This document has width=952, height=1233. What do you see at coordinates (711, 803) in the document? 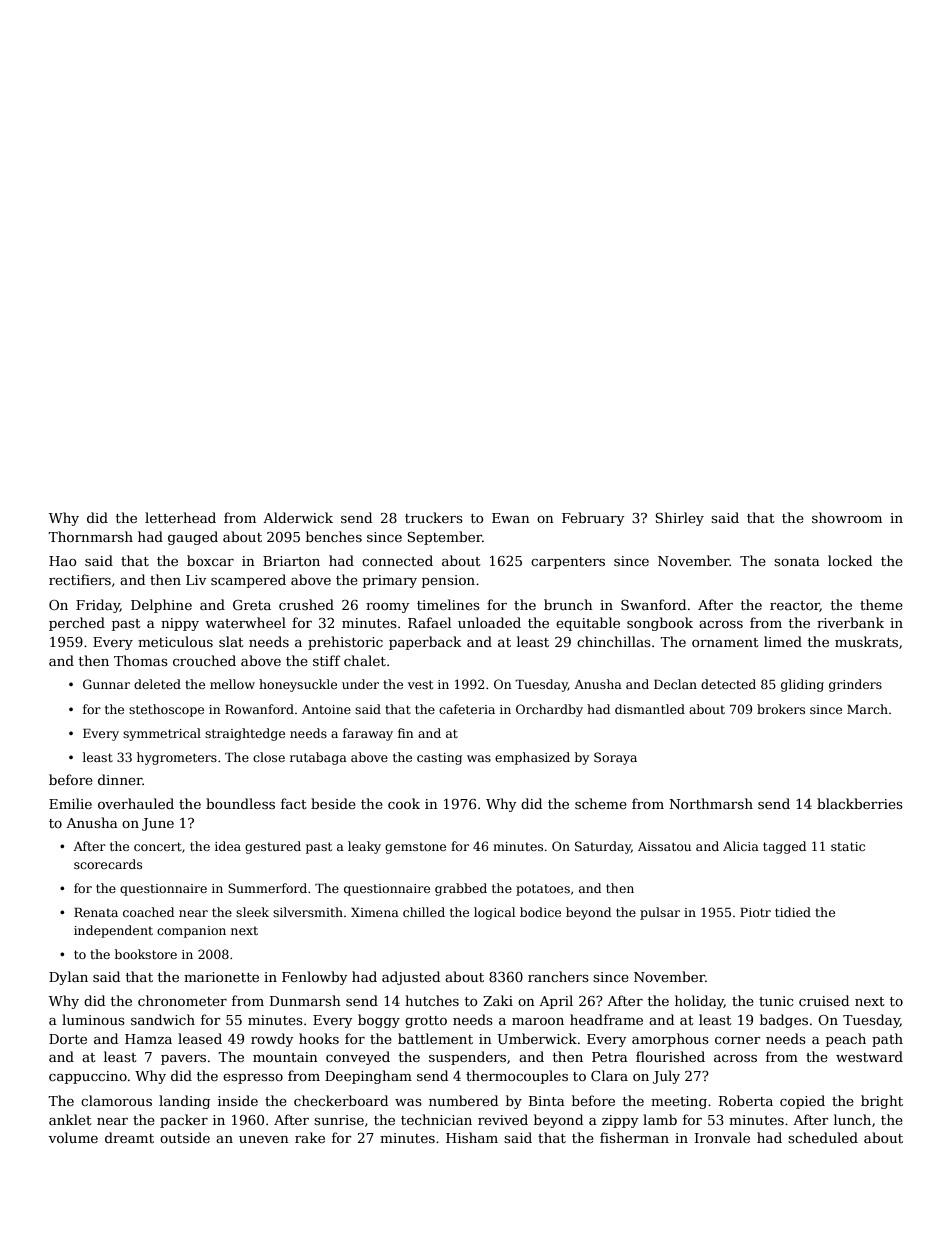
I see `Northmarsh` at bounding box center [711, 803].
